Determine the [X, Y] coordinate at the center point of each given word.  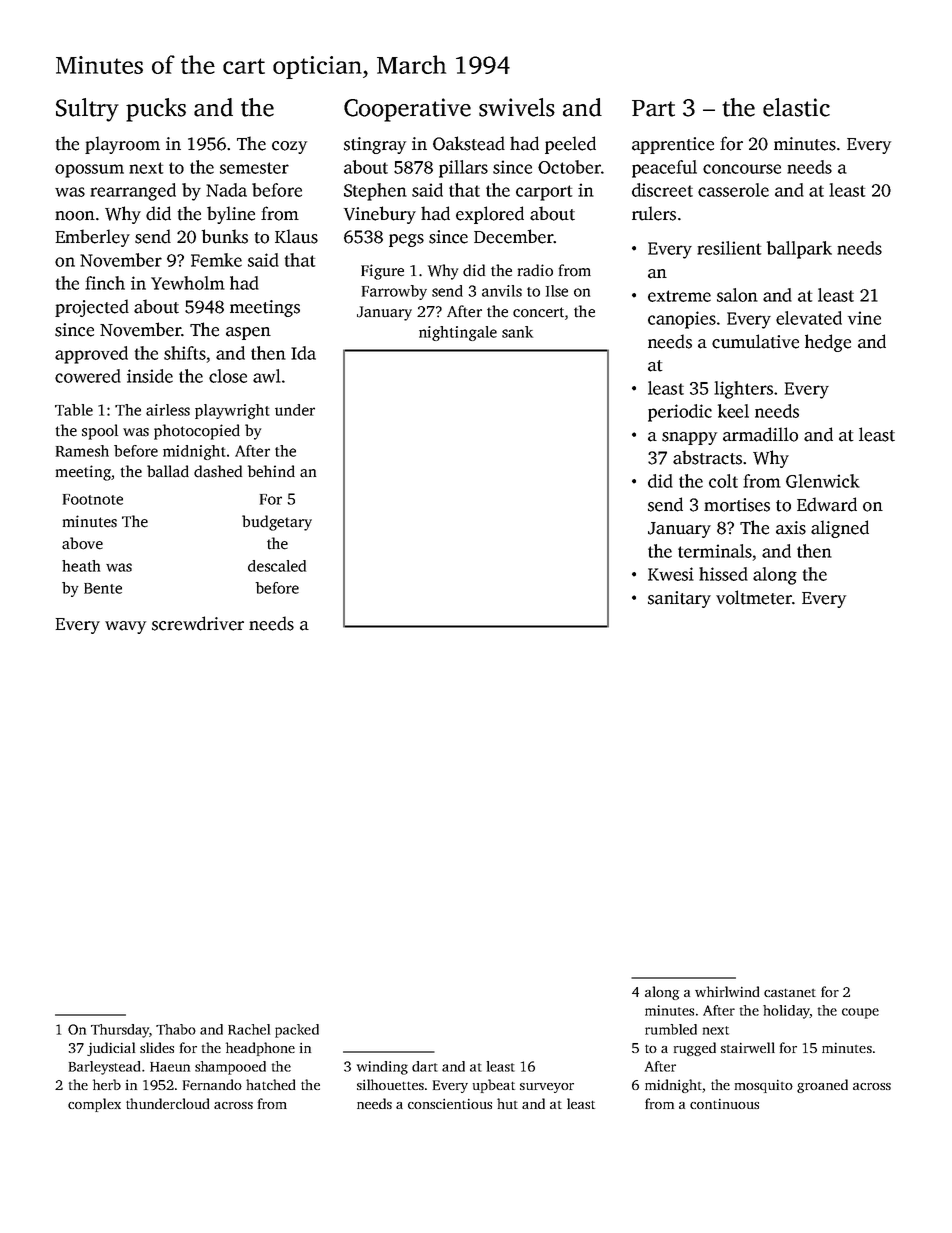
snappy [689, 438]
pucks [156, 110]
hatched [270, 1084]
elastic [796, 107]
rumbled [671, 1029]
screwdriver [198, 623]
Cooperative [407, 110]
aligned [840, 529]
